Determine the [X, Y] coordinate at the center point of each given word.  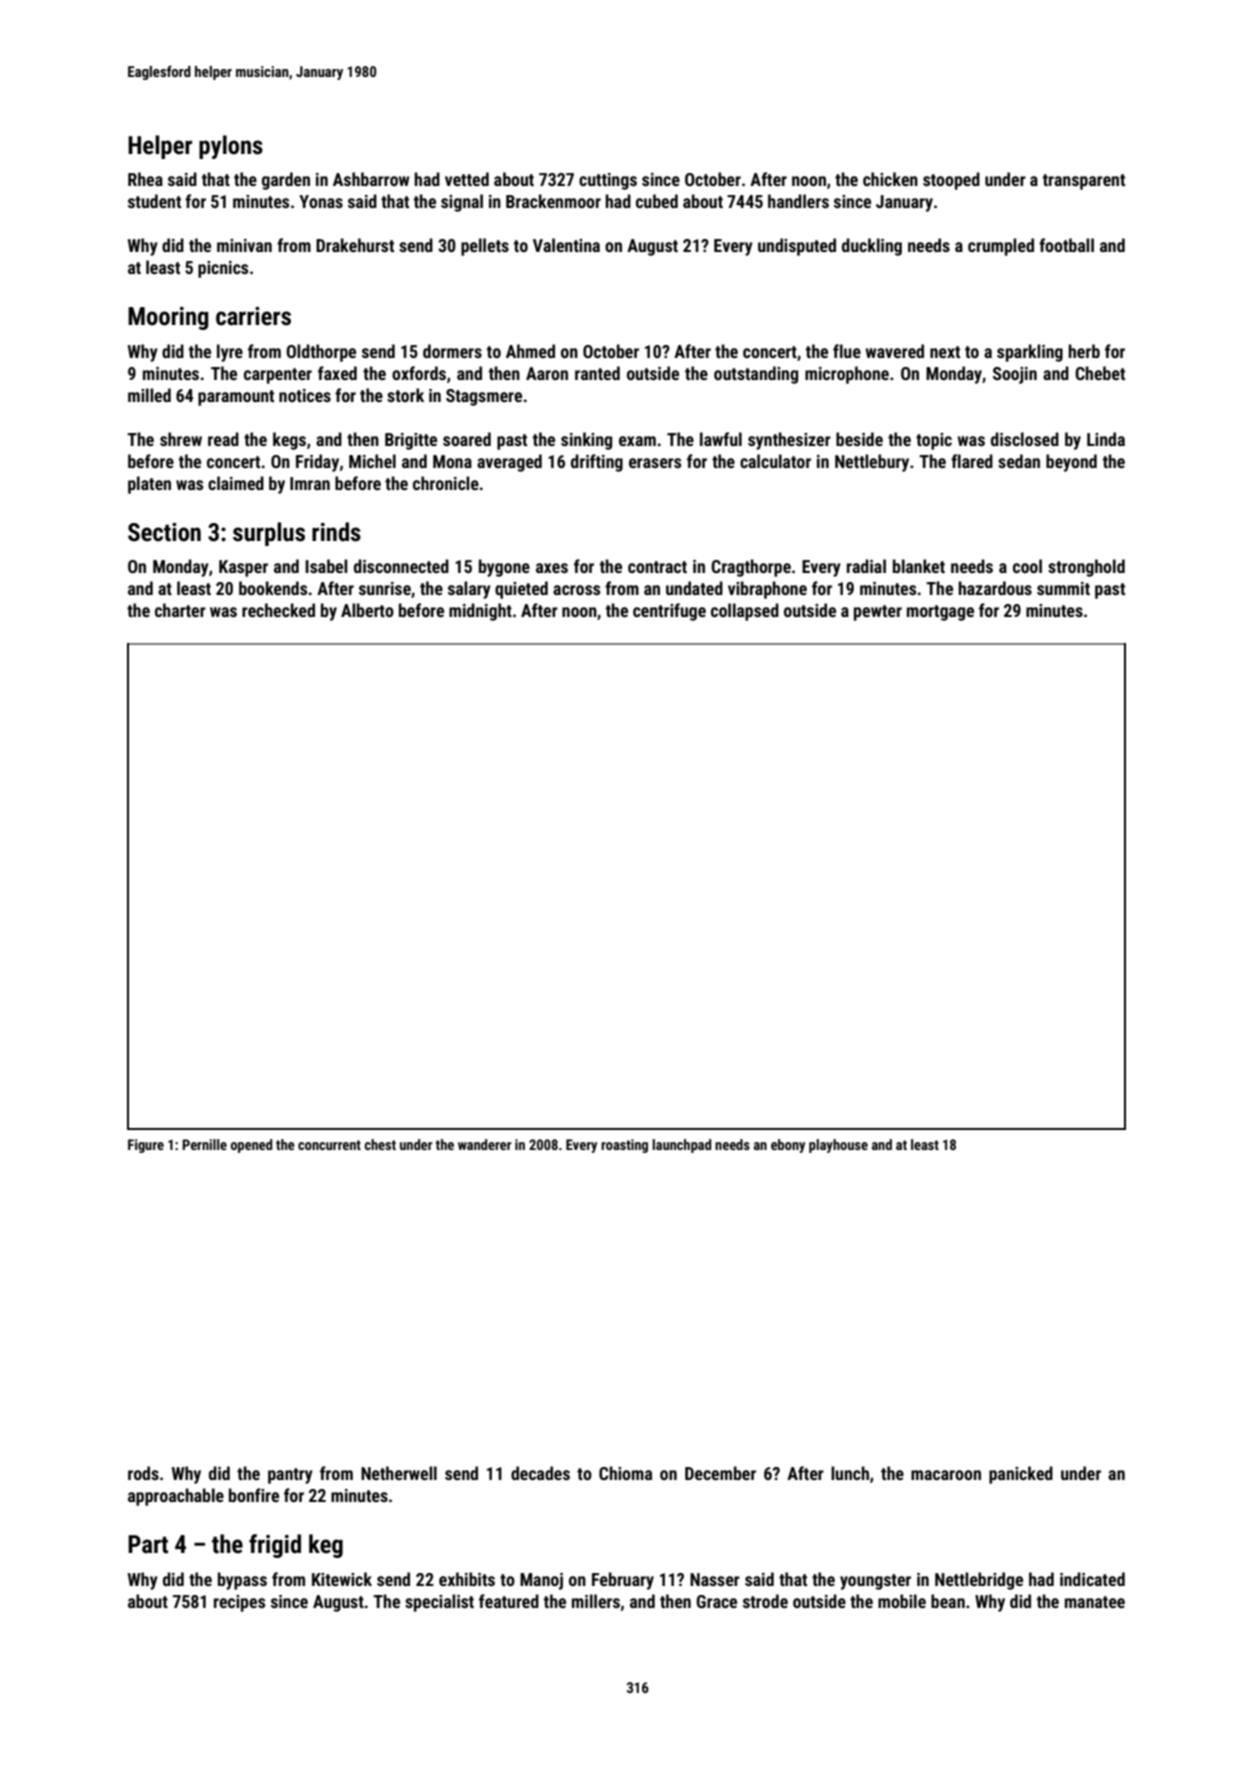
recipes [239, 1603]
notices [305, 395]
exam [637, 441]
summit [1063, 588]
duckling [872, 247]
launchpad [681, 1146]
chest [380, 1144]
